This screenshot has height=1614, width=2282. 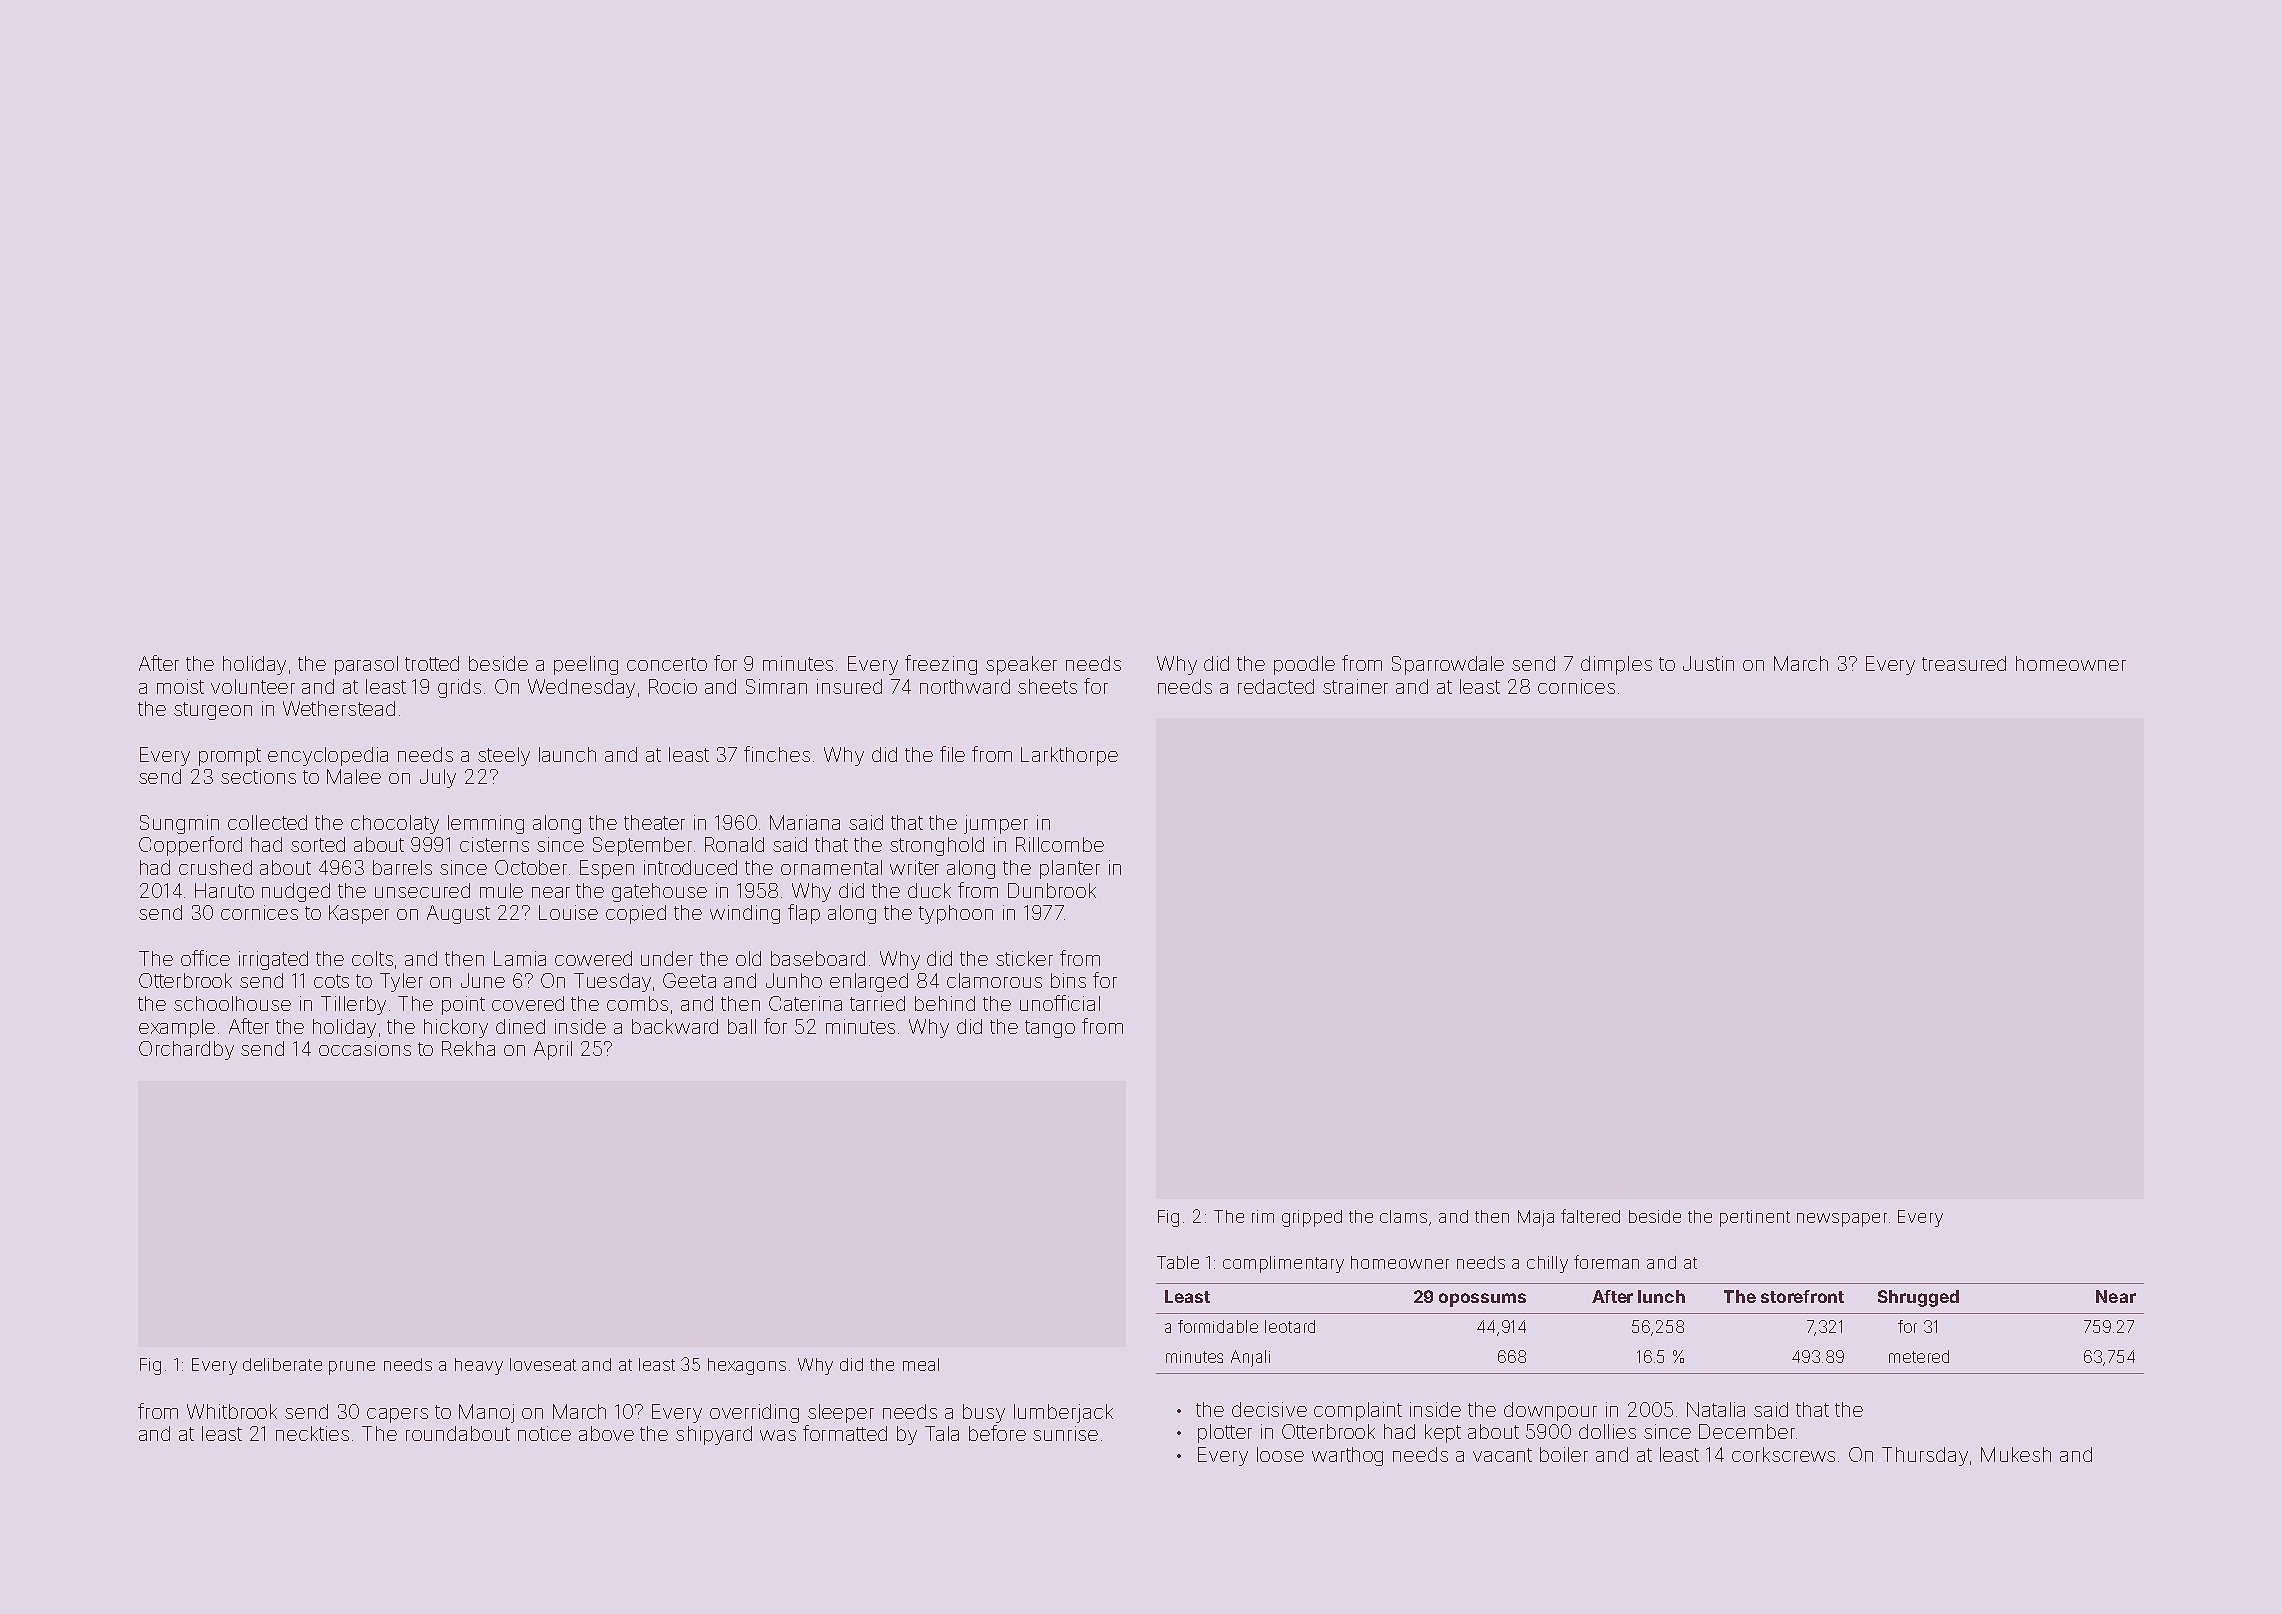 What do you see at coordinates (543, 1364) in the screenshot?
I see `loveseat` at bounding box center [543, 1364].
